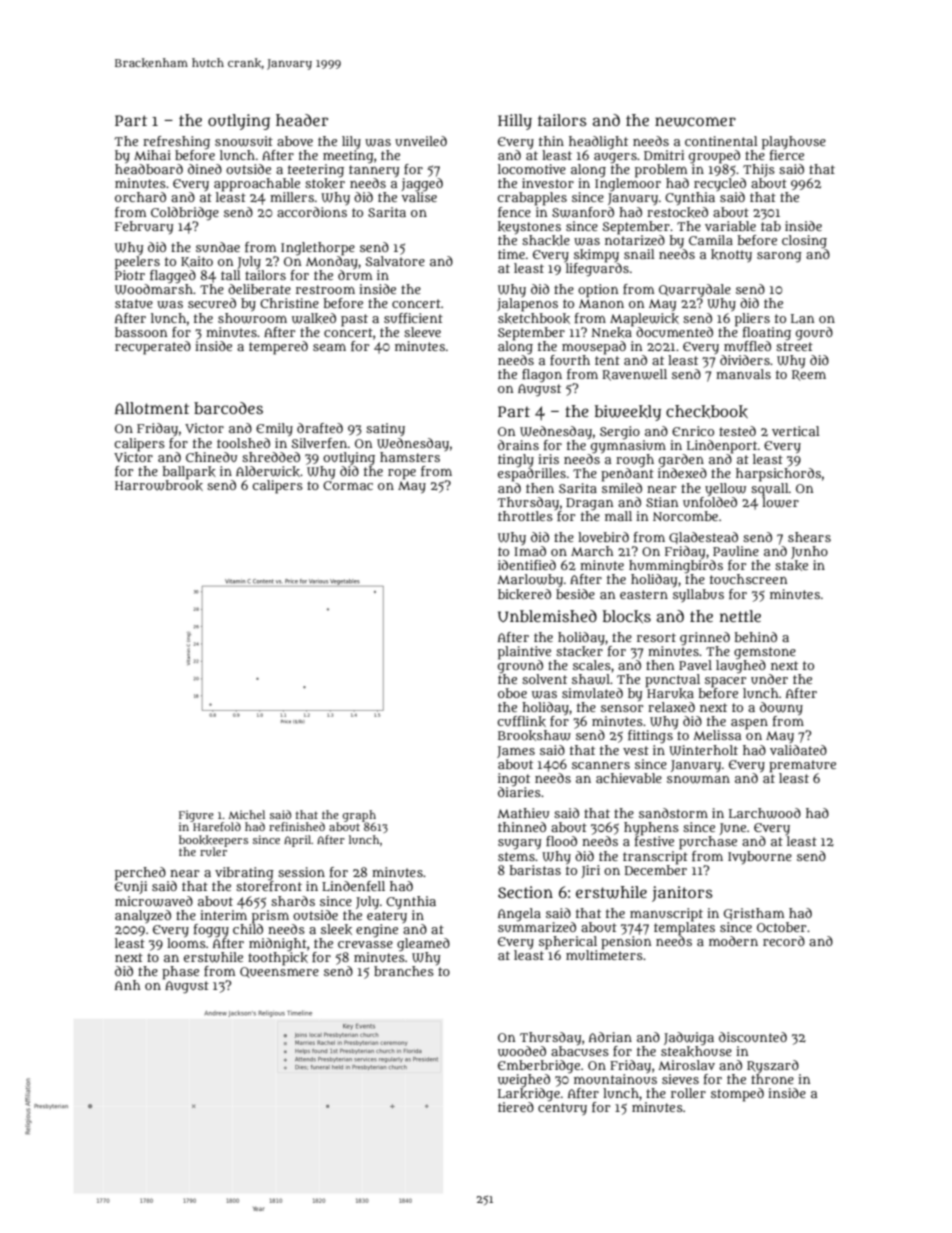 The height and width of the screenshot is (1233, 952). What do you see at coordinates (516, 1107) in the screenshot?
I see `tiered` at bounding box center [516, 1107].
